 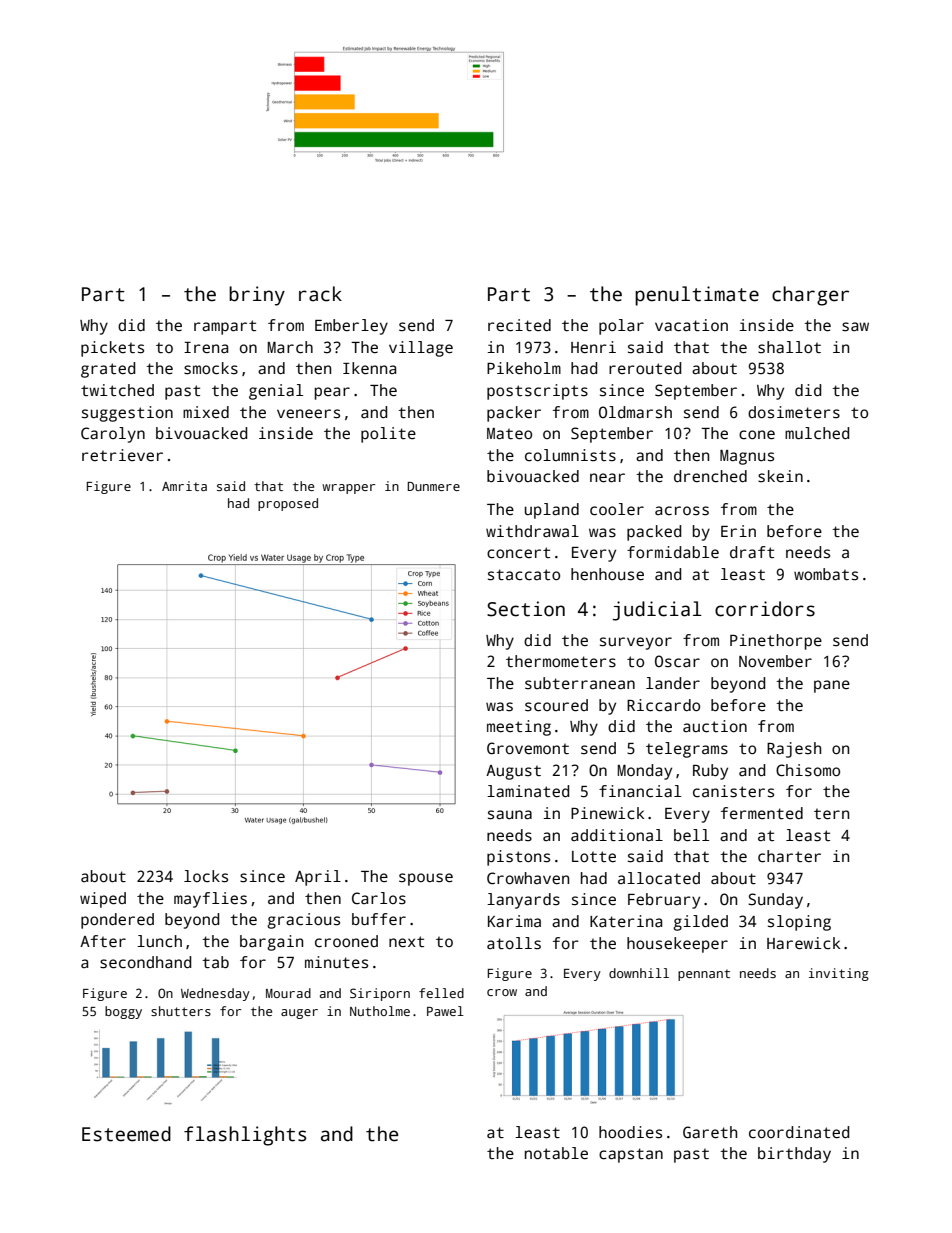 I want to click on flashlights, so click(x=245, y=1136).
